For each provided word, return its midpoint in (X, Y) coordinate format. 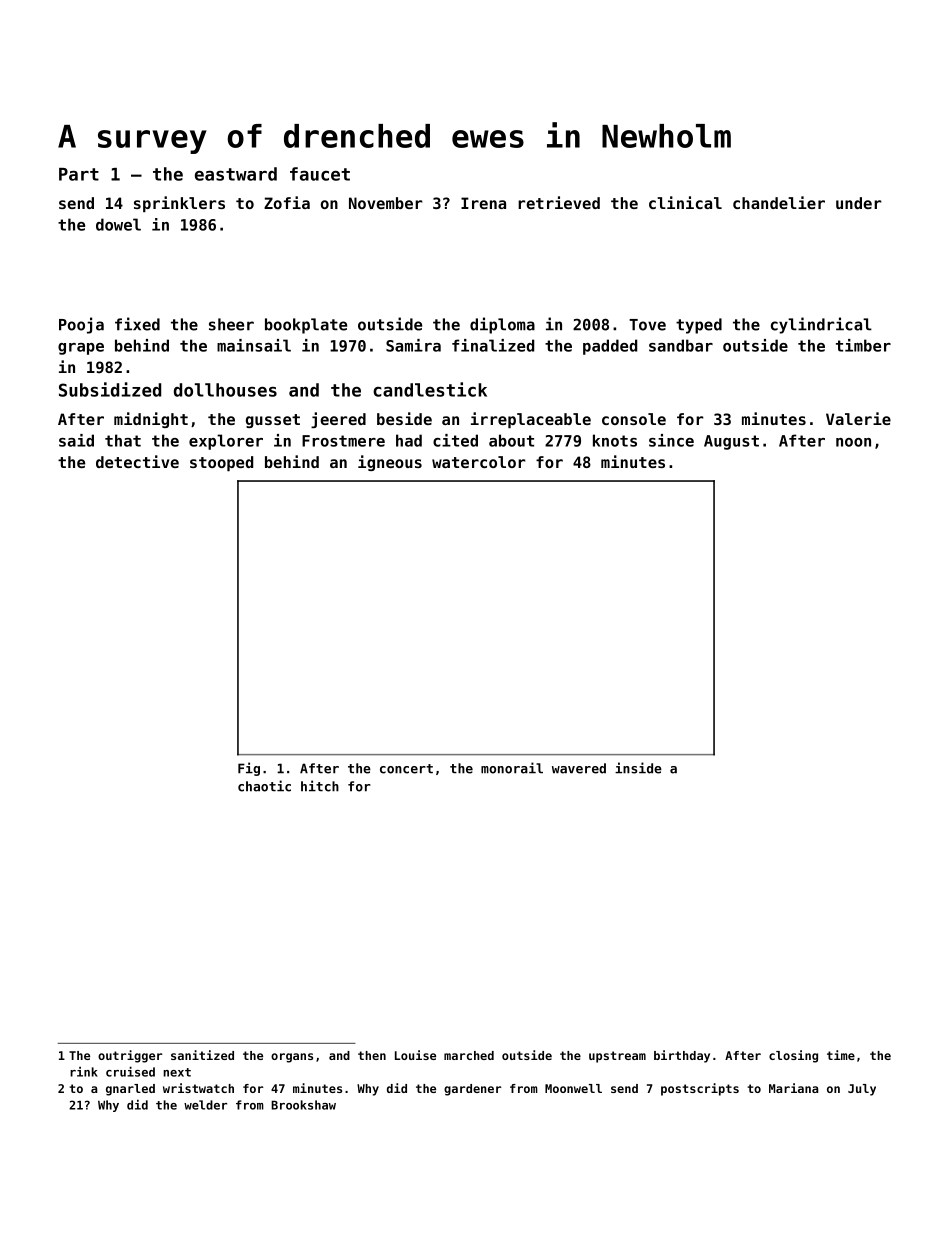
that (123, 440)
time (841, 1055)
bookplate (306, 326)
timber (863, 345)
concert (406, 769)
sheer (231, 324)
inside (638, 768)
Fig (249, 769)
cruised (130, 1071)
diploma (502, 325)
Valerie (858, 418)
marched (469, 1055)
